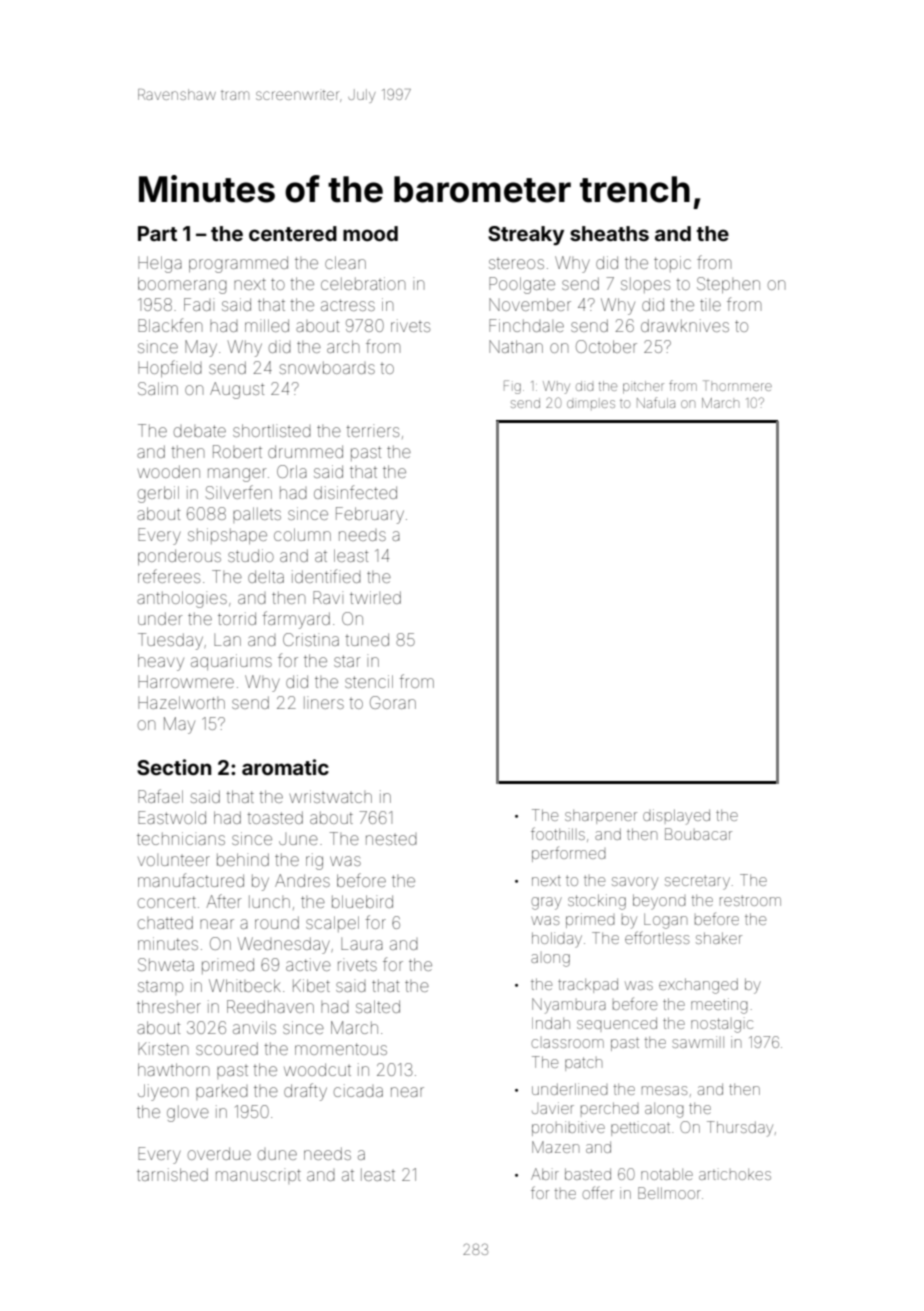  I want to click on Nathan, so click(516, 346).
